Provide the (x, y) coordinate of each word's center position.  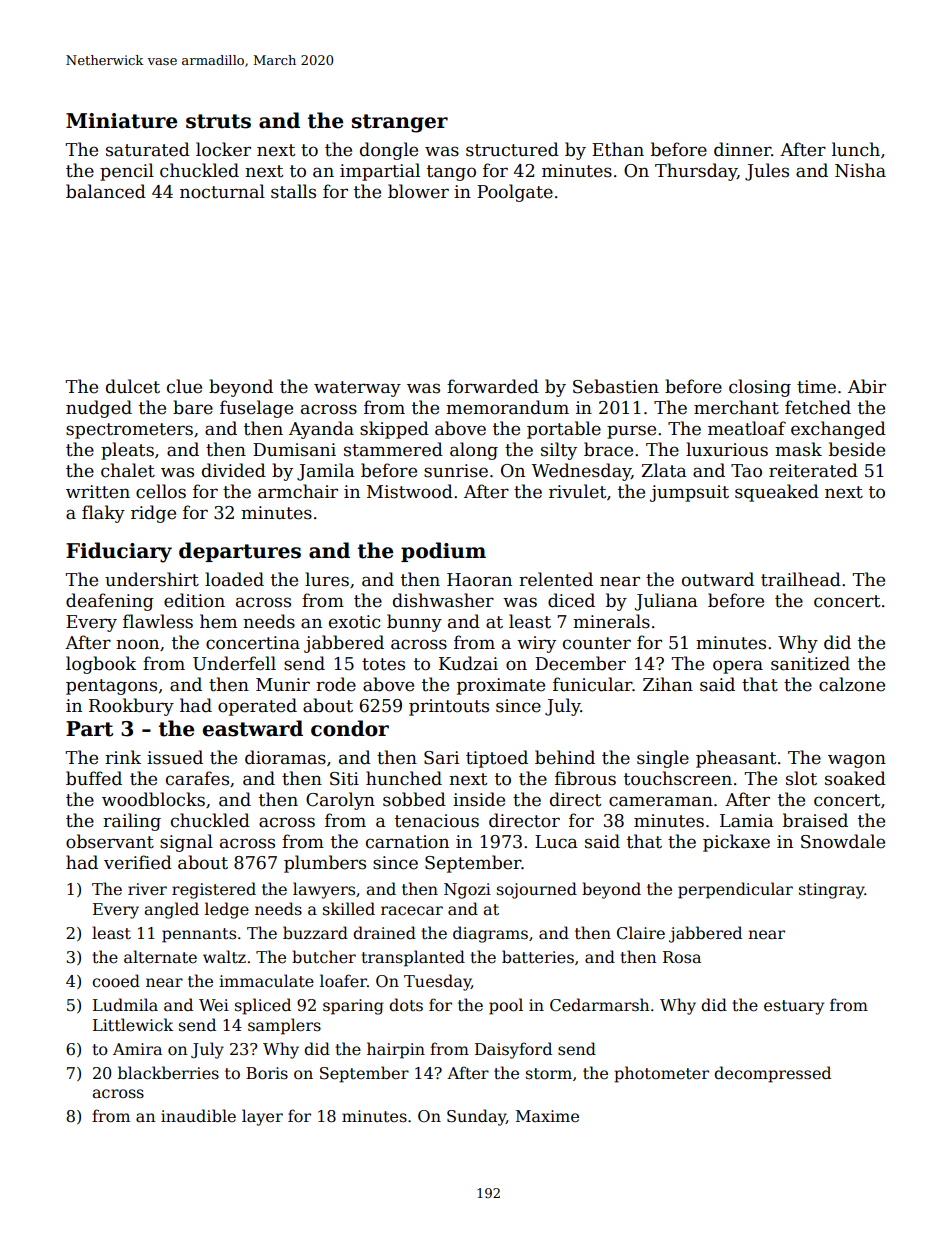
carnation (407, 842)
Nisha (860, 170)
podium (443, 552)
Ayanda (321, 430)
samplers (284, 1026)
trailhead (801, 579)
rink (123, 757)
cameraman (661, 801)
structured (512, 149)
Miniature (121, 121)
